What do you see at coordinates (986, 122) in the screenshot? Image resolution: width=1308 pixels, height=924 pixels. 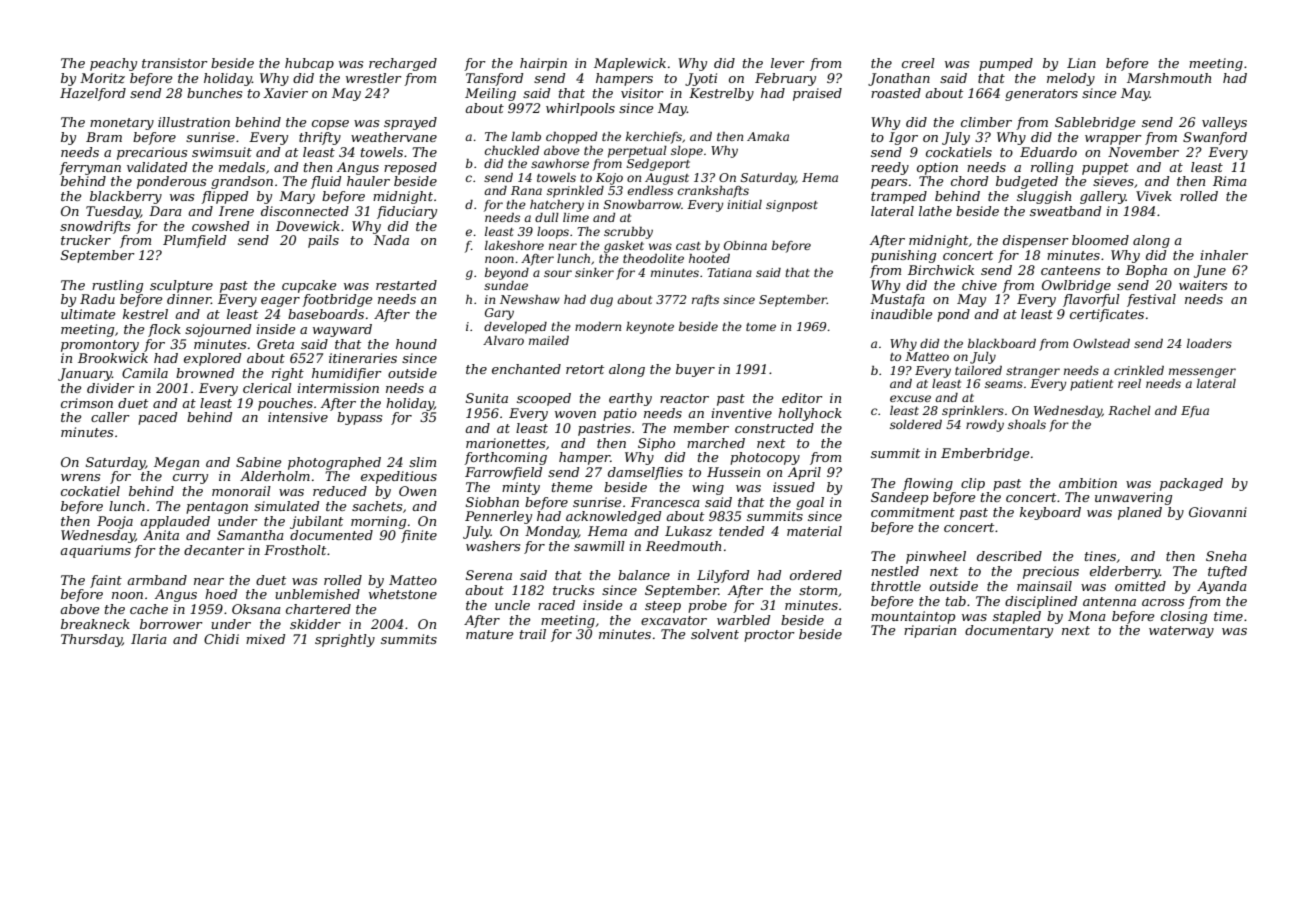 I see `climber` at bounding box center [986, 122].
